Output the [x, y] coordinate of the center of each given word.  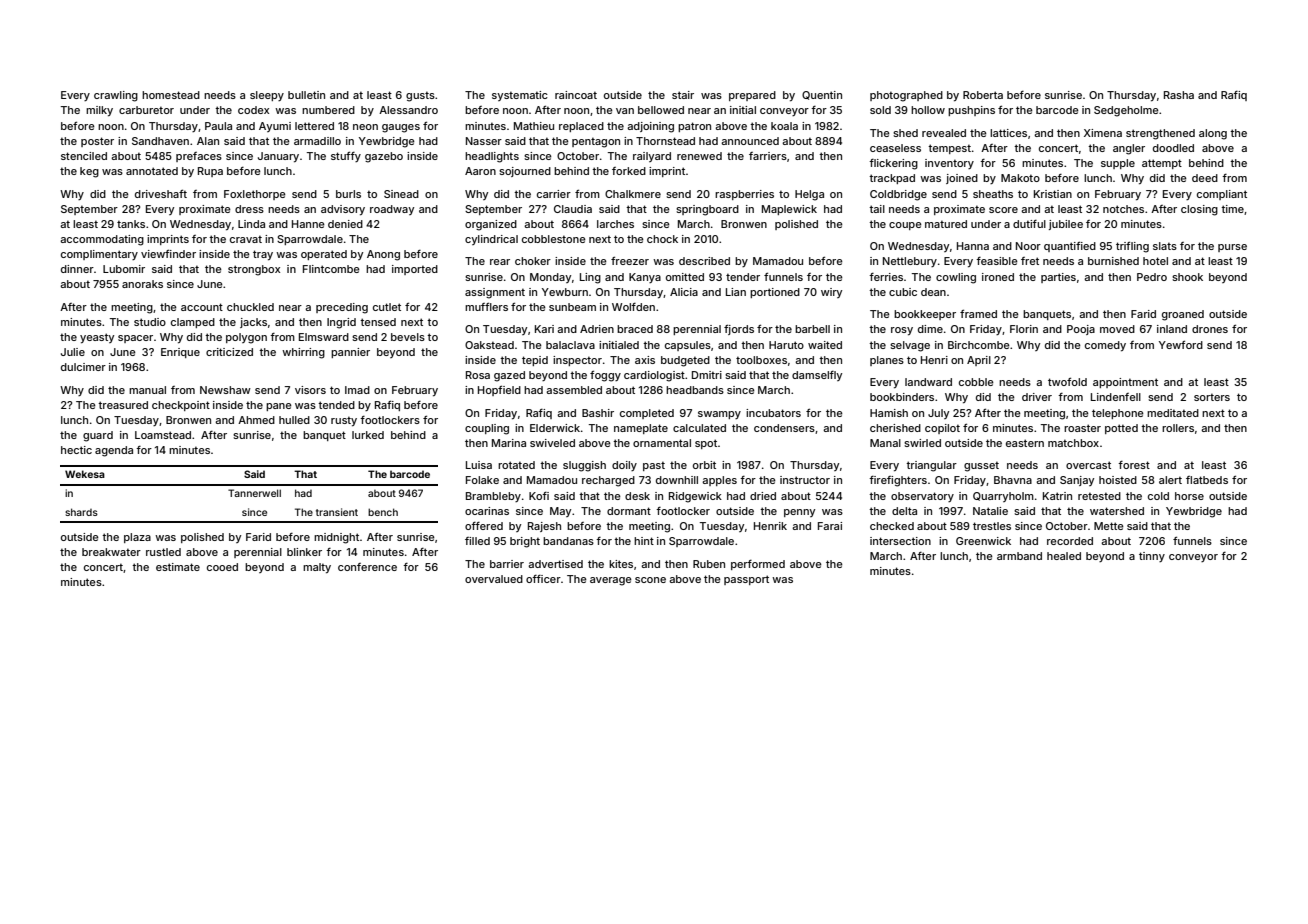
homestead [171, 95]
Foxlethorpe [255, 195]
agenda [114, 451]
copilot [942, 429]
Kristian [1053, 194]
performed [758, 565]
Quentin [822, 95]
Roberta [983, 95]
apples [719, 481]
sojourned [525, 172]
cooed [222, 567]
